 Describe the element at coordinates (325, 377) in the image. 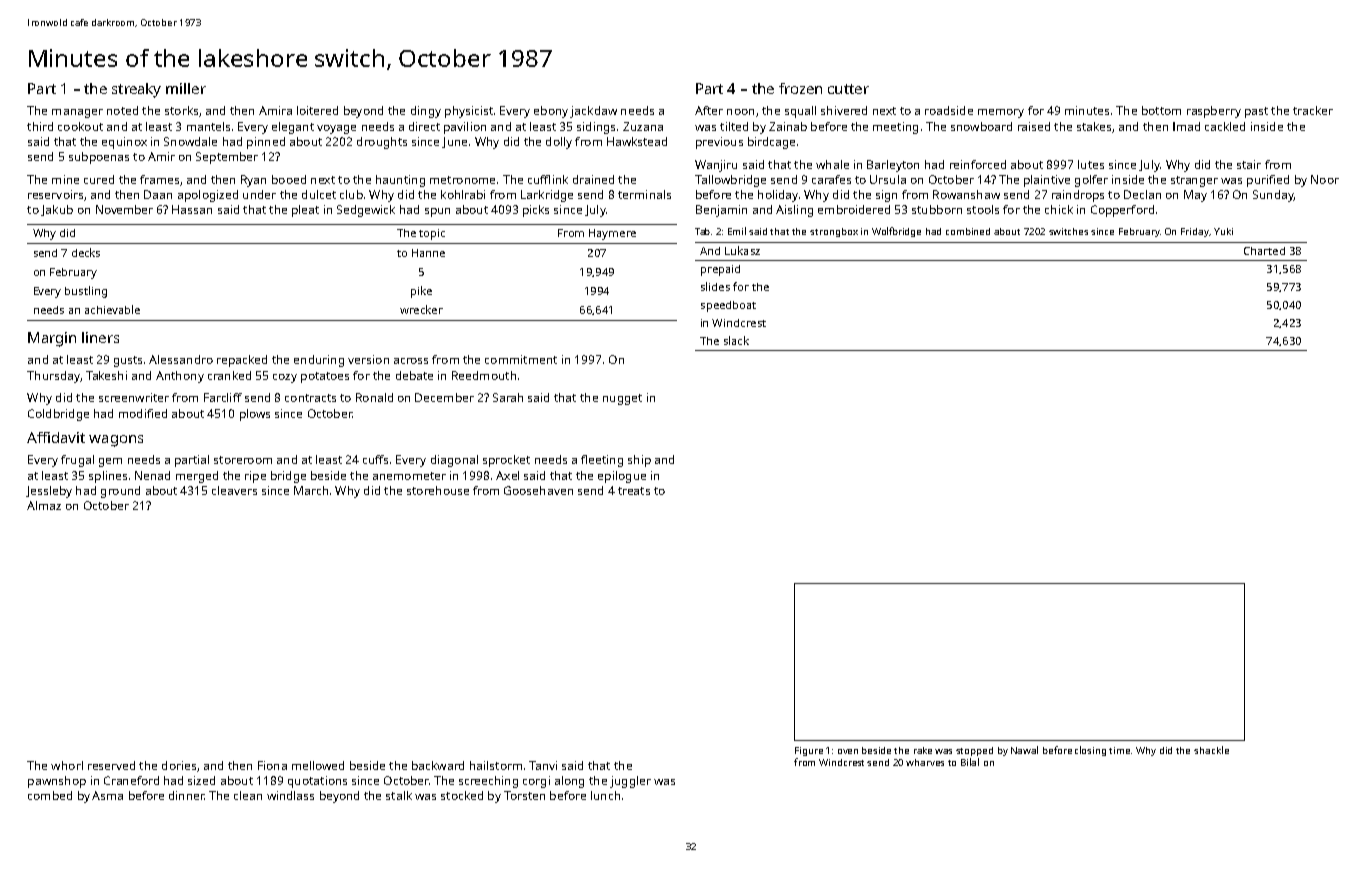

I see `potatoes` at that location.
